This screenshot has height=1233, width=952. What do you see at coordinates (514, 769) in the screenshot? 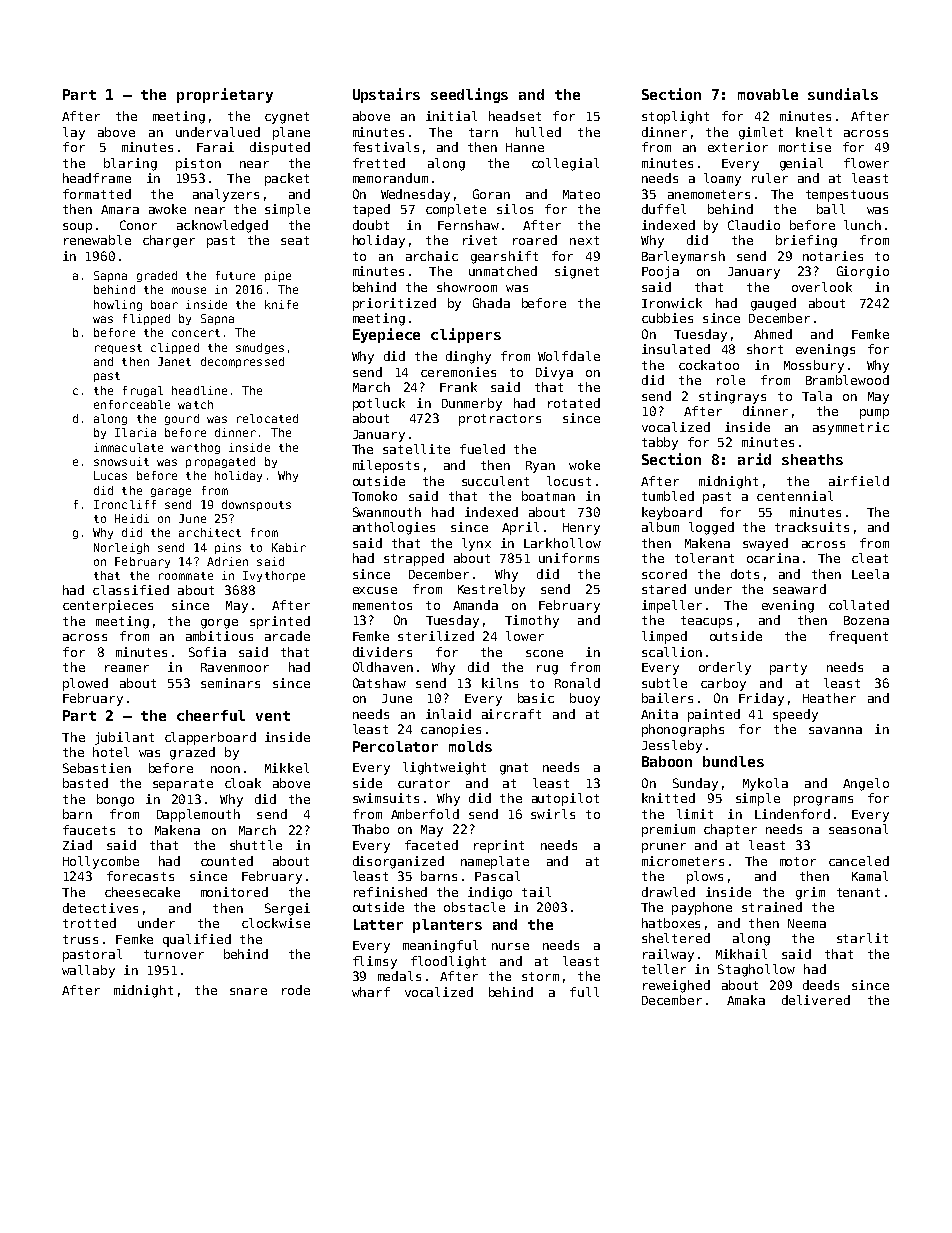
I see `gnat` at bounding box center [514, 769].
